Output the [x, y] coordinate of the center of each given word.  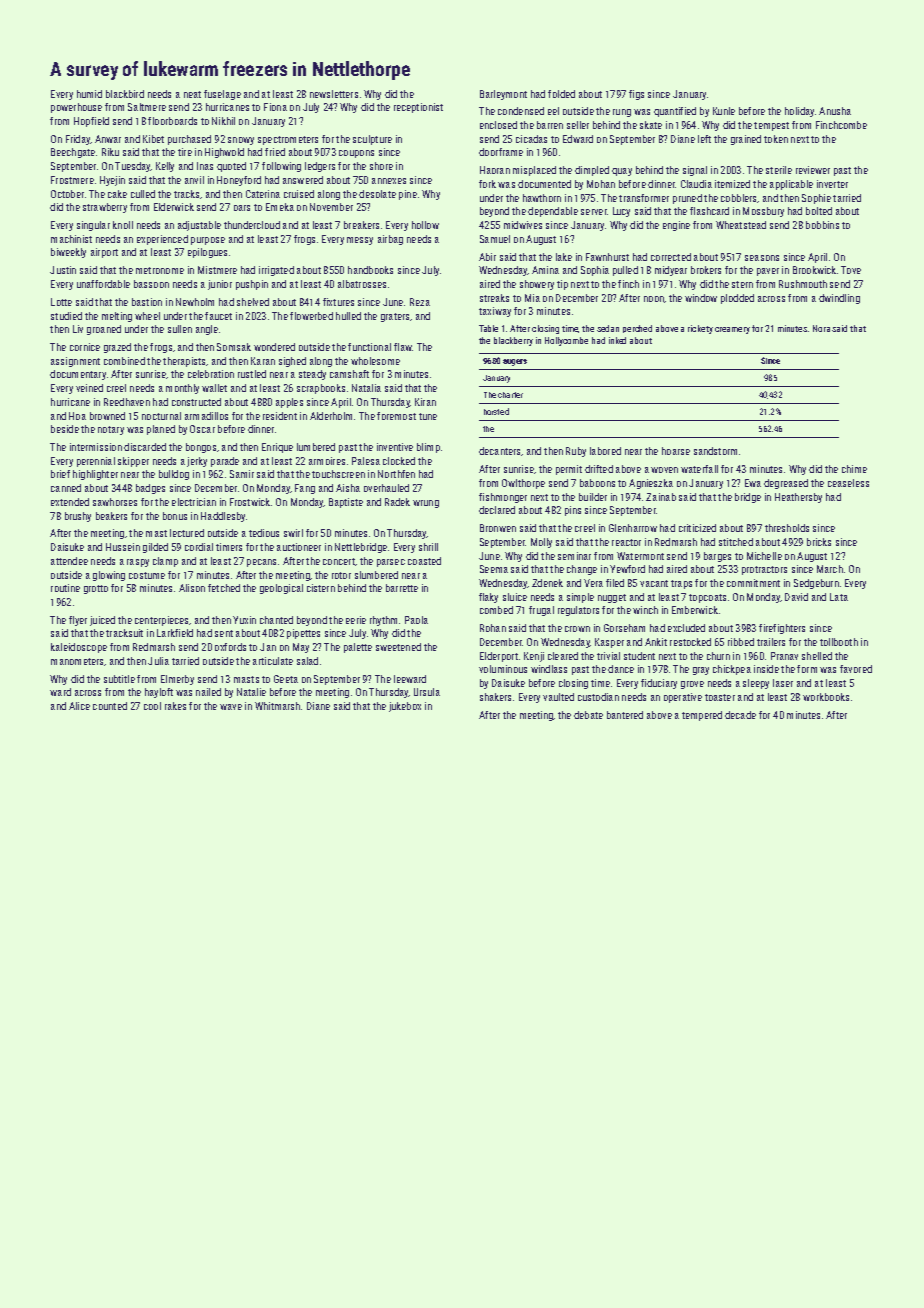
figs [636, 95]
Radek [397, 502]
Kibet [153, 139]
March [830, 569]
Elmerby [177, 680]
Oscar [202, 429]
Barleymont [503, 95]
